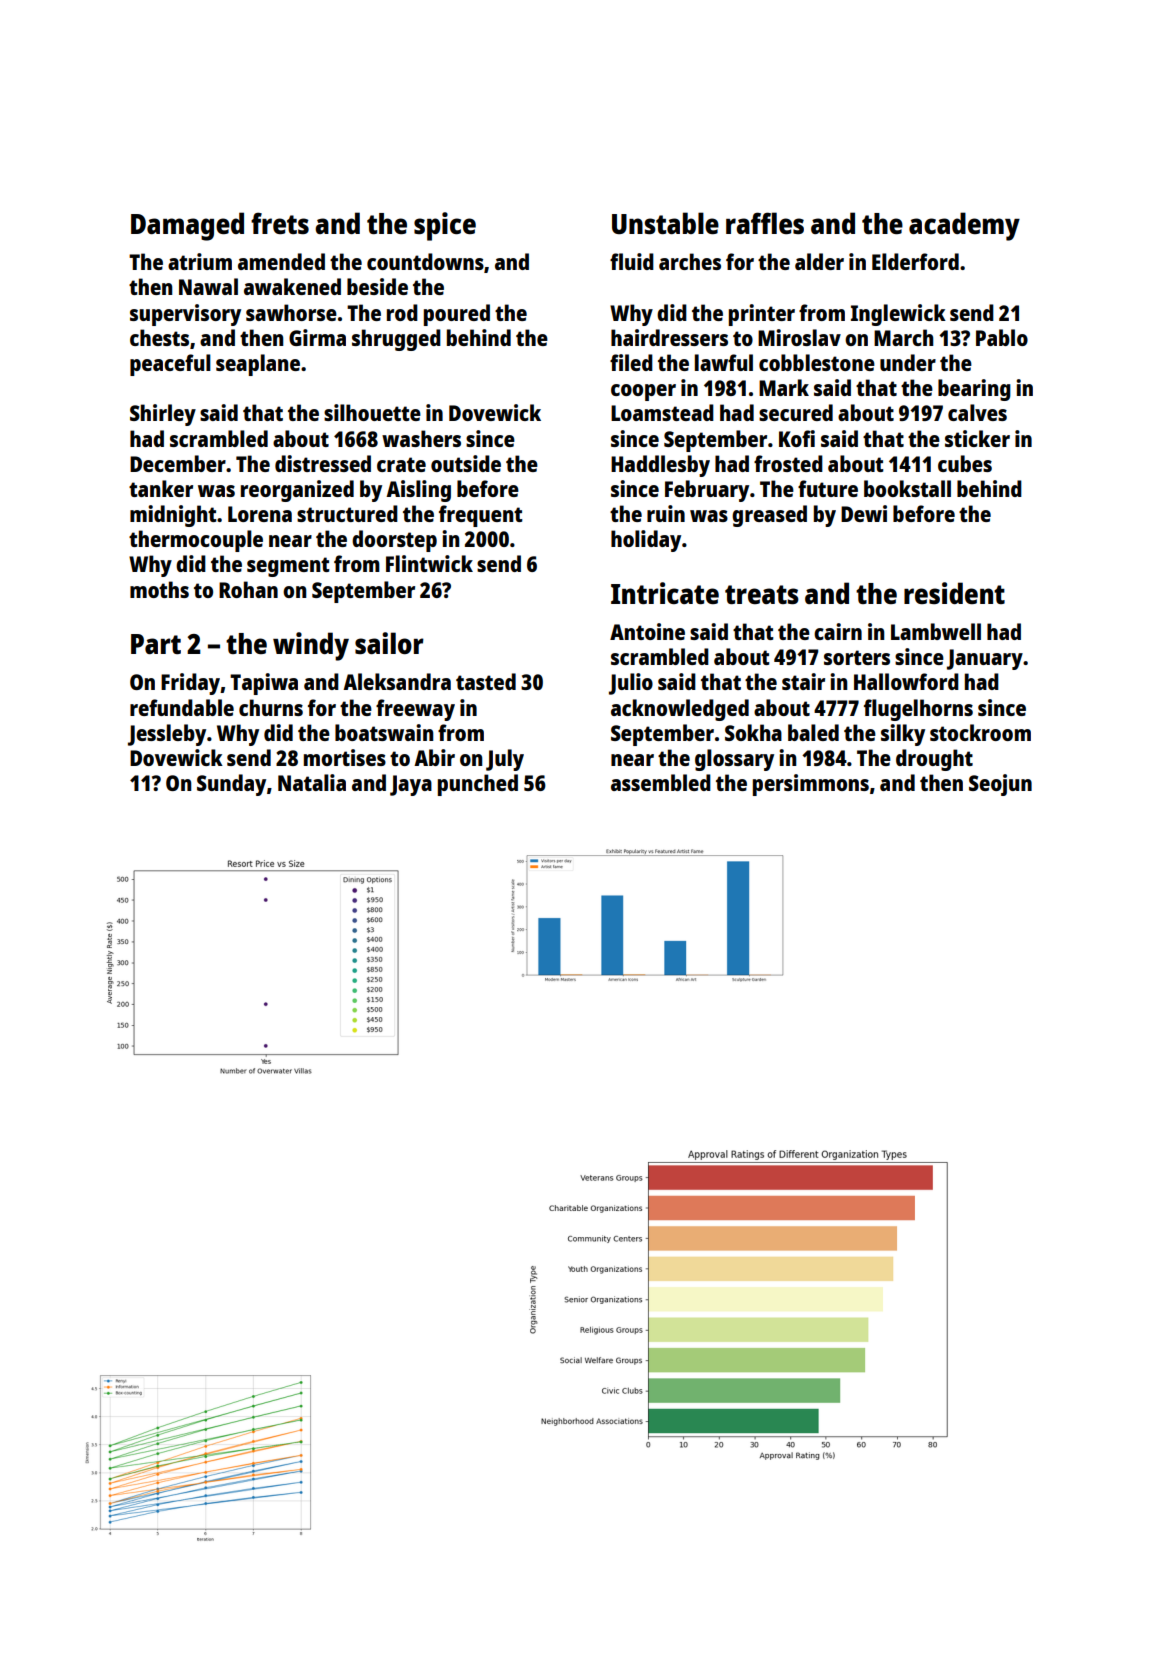 The height and width of the screenshot is (1654, 1165). I want to click on greased, so click(769, 516).
